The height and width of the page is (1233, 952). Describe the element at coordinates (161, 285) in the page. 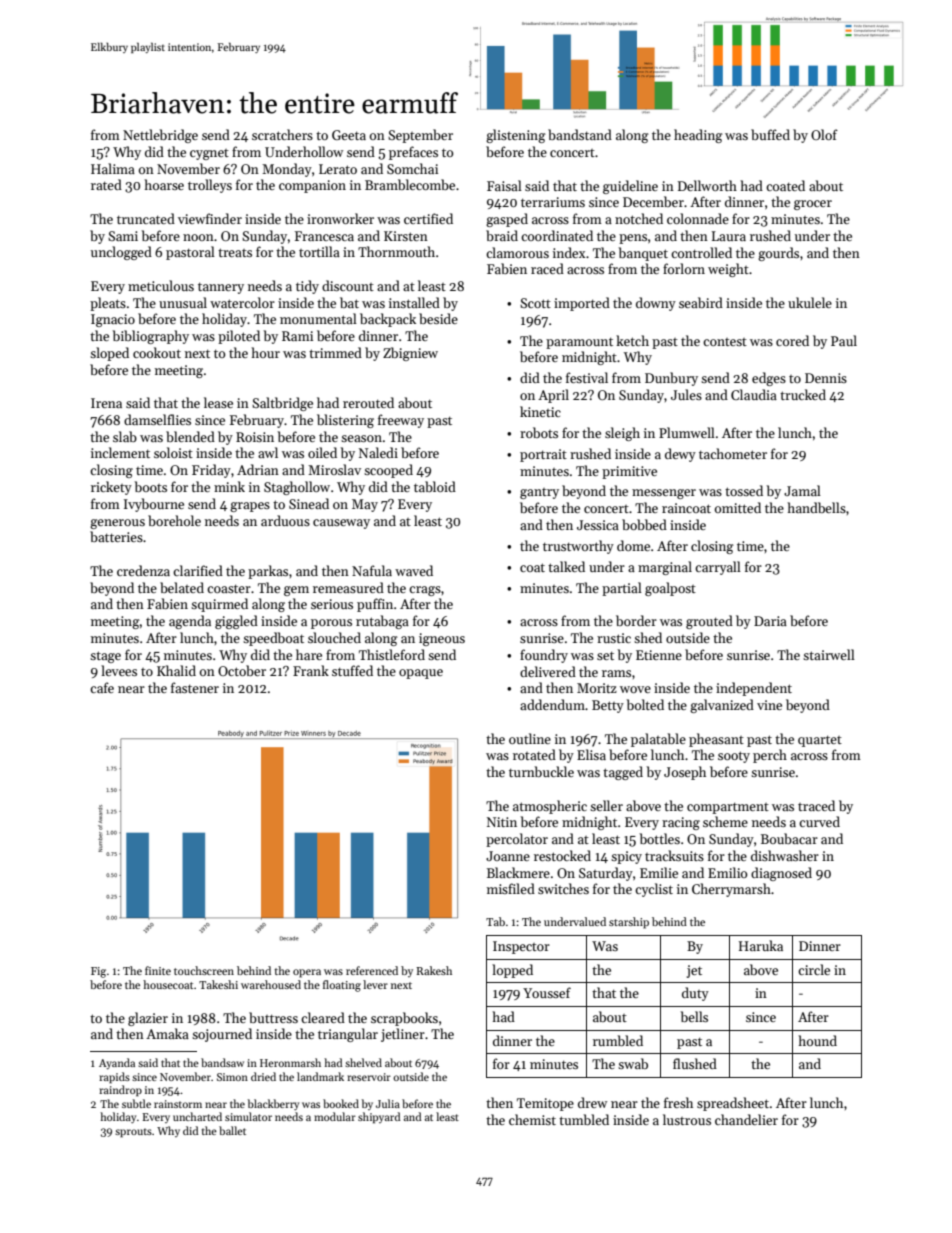

I see `meticulous` at that location.
